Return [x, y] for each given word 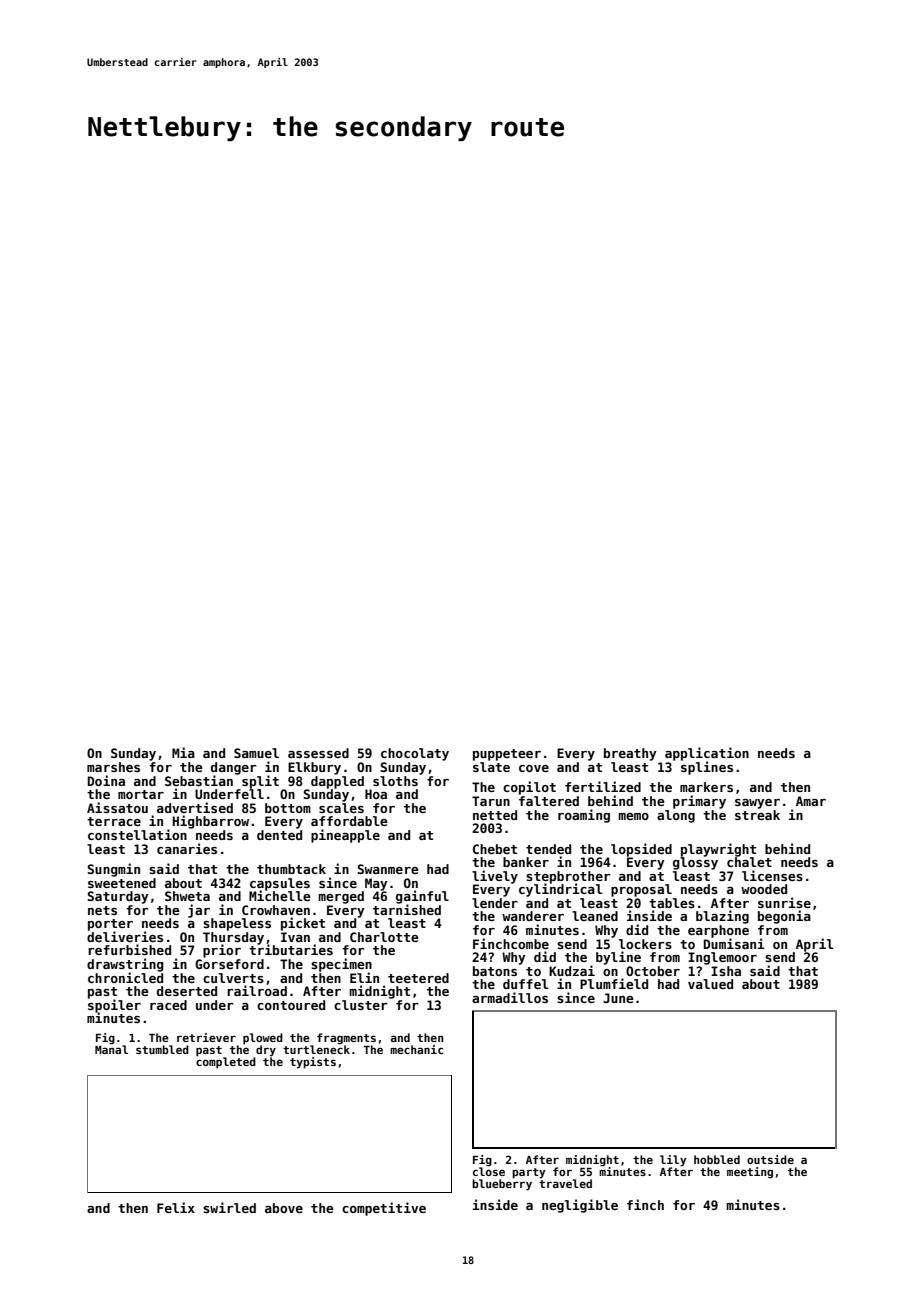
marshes [113, 767]
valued [710, 984]
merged [341, 897]
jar [199, 911]
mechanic [416, 1049]
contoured [291, 1005]
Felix [176, 1207]
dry [266, 1051]
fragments [346, 1039]
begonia [784, 917]
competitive [384, 1209]
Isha [726, 971]
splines [707, 768]
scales [341, 808]
